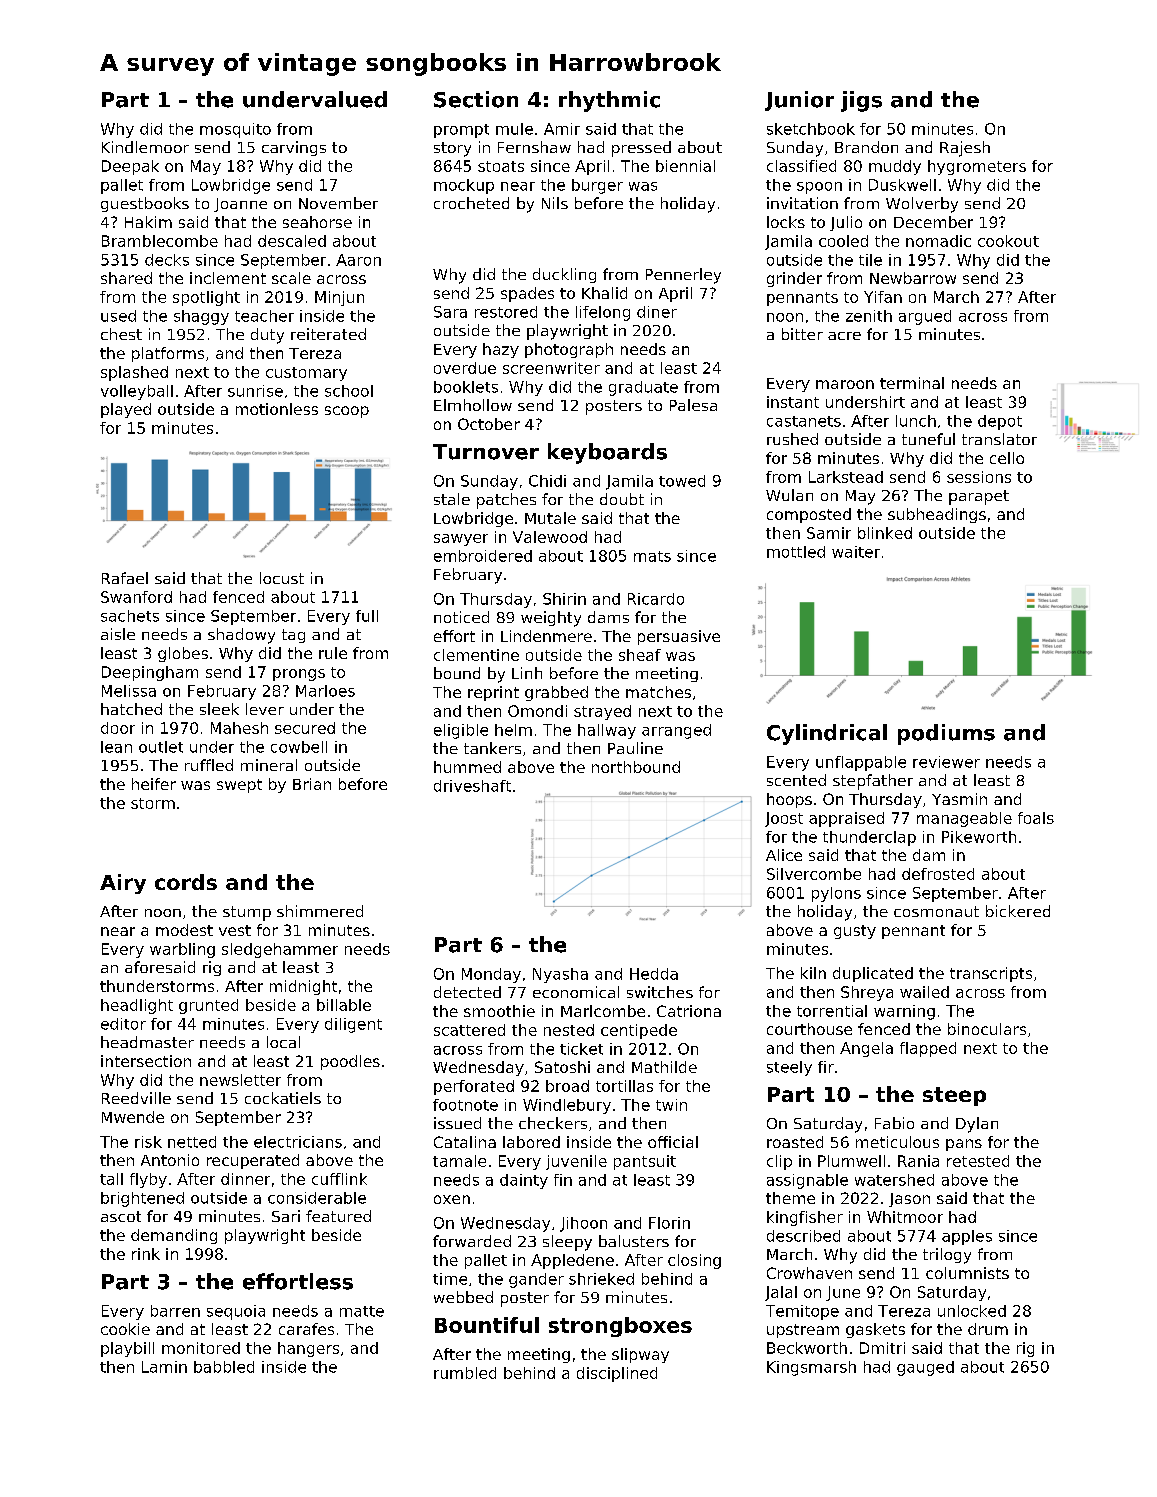  I want to click on centipede, so click(639, 1031).
